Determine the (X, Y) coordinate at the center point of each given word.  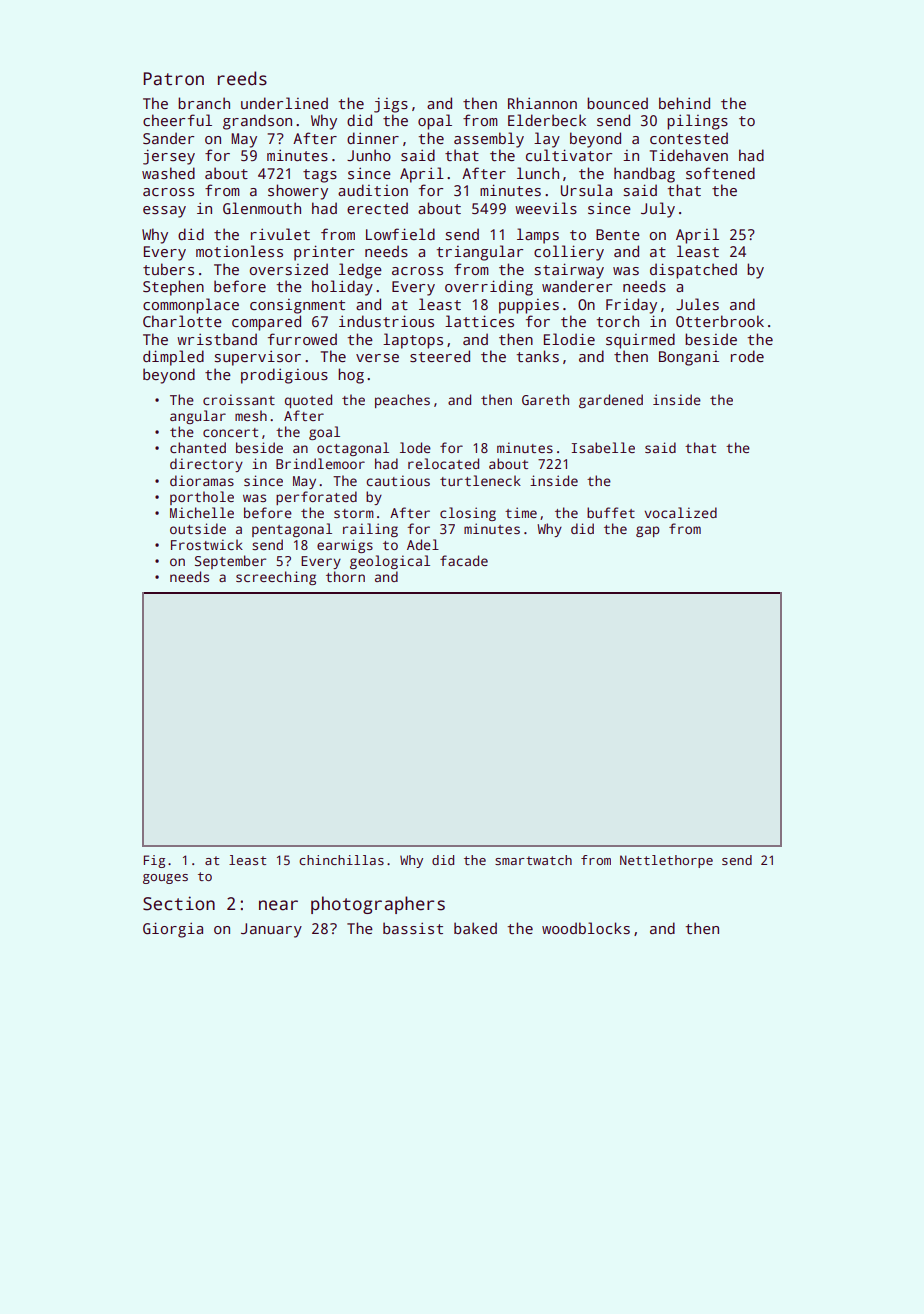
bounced (617, 103)
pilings (697, 122)
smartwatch (533, 860)
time (521, 512)
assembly (489, 140)
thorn (345, 576)
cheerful (177, 120)
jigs (391, 105)
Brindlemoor (320, 463)
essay (164, 212)
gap (648, 531)
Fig (154, 861)
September (230, 562)
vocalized (680, 512)
